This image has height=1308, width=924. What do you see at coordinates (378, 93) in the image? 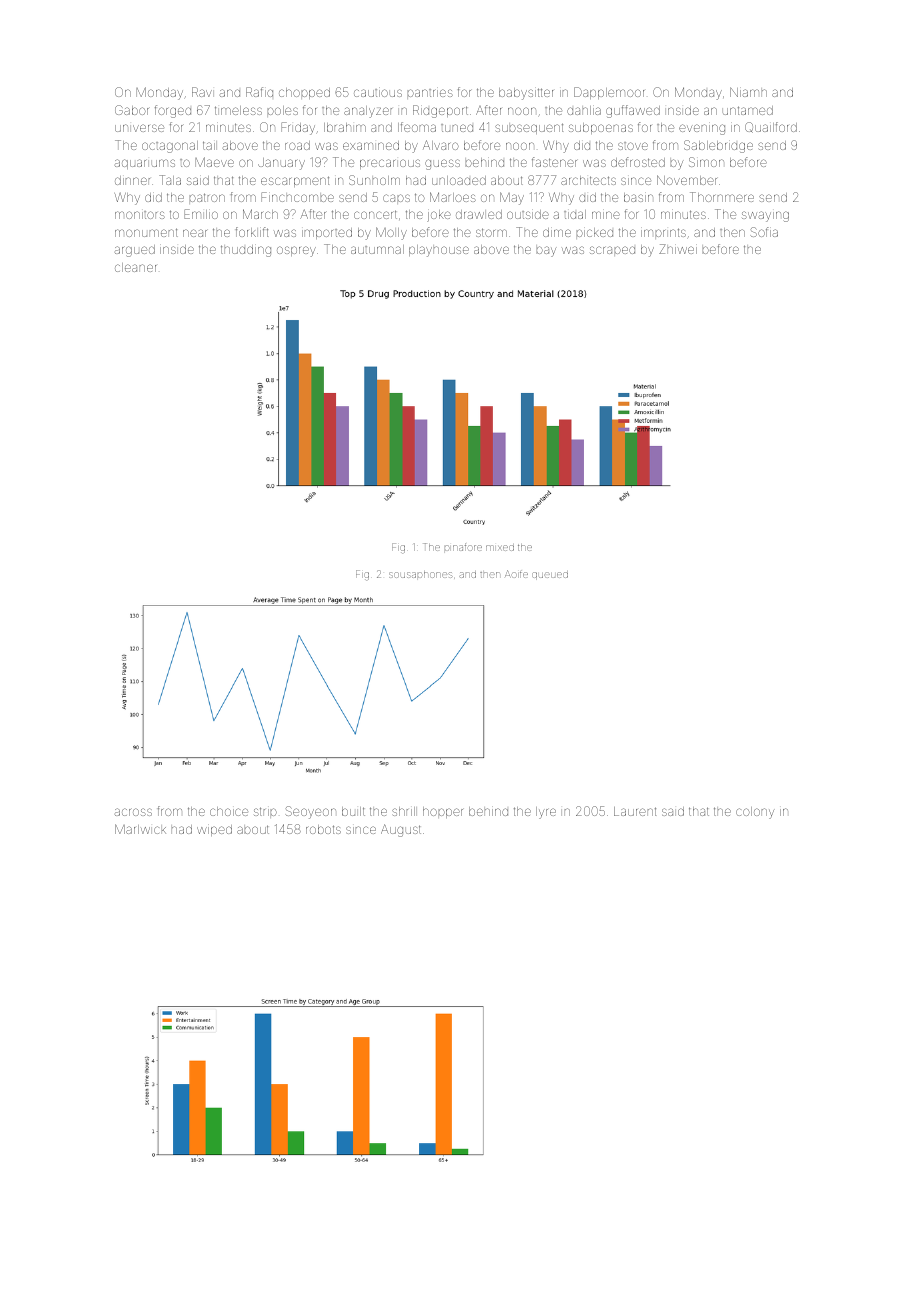
I see `cautious` at bounding box center [378, 93].
